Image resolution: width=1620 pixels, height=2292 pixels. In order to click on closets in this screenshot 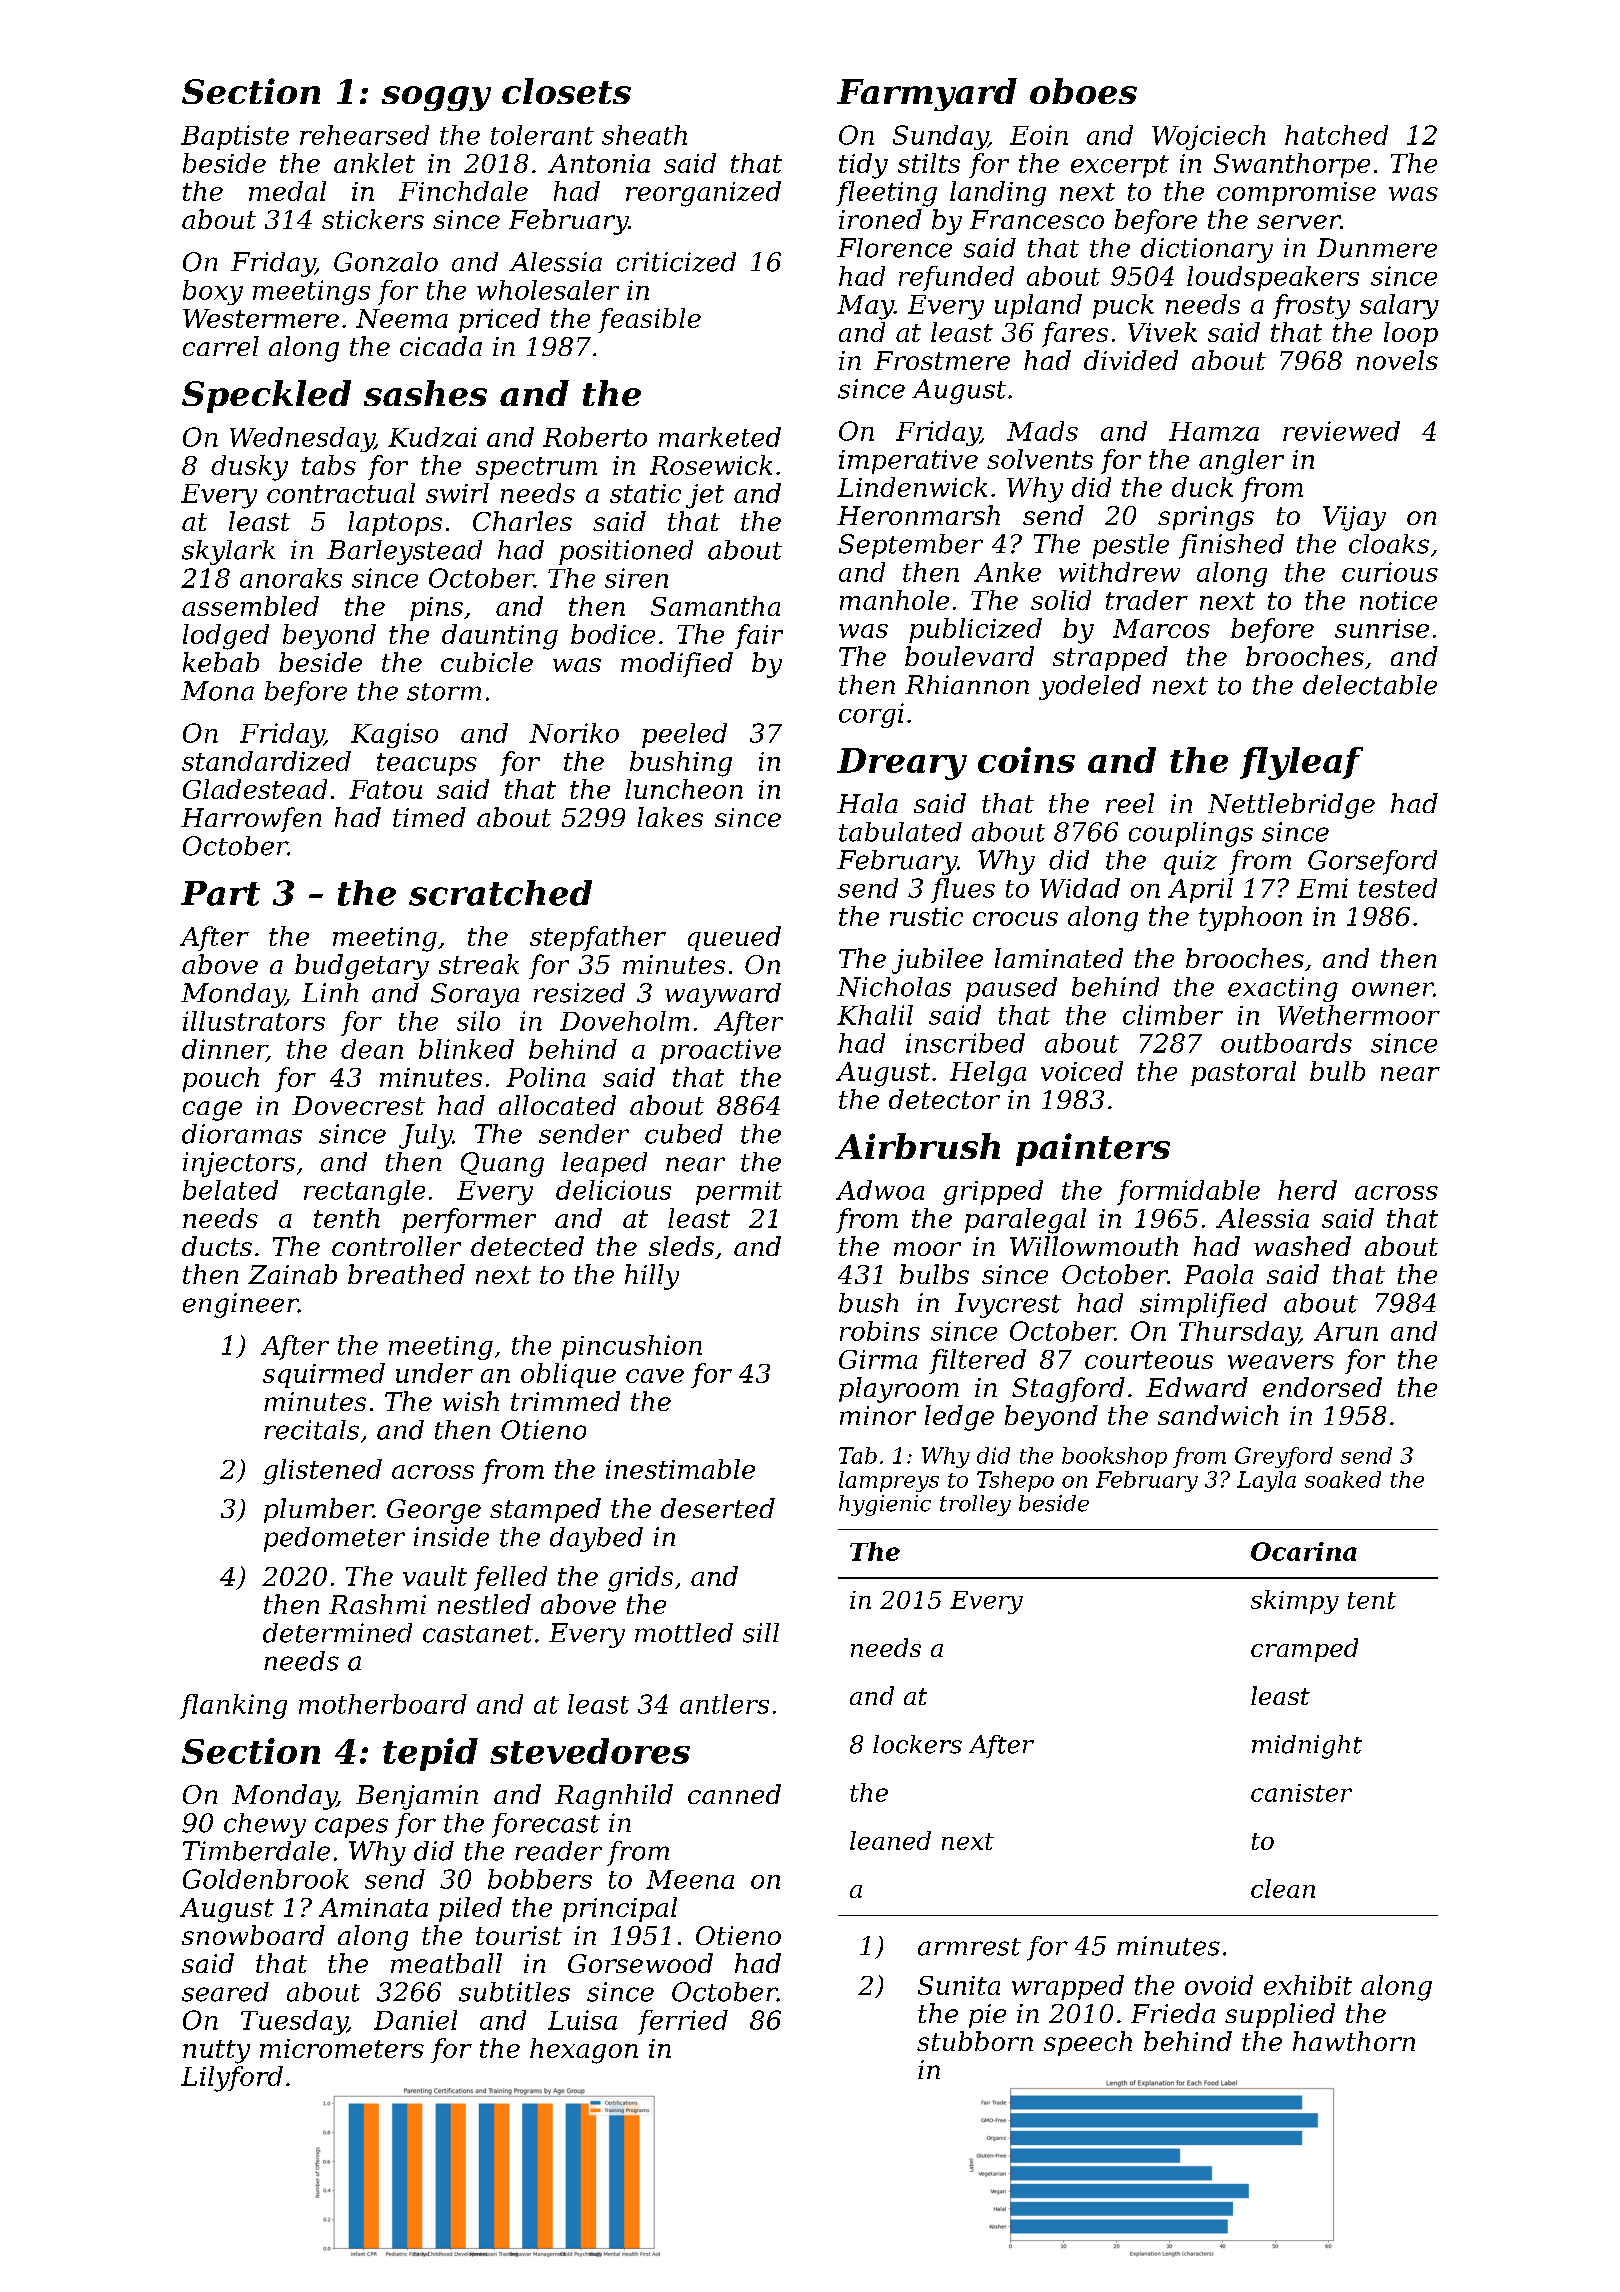, I will do `click(566, 91)`.
